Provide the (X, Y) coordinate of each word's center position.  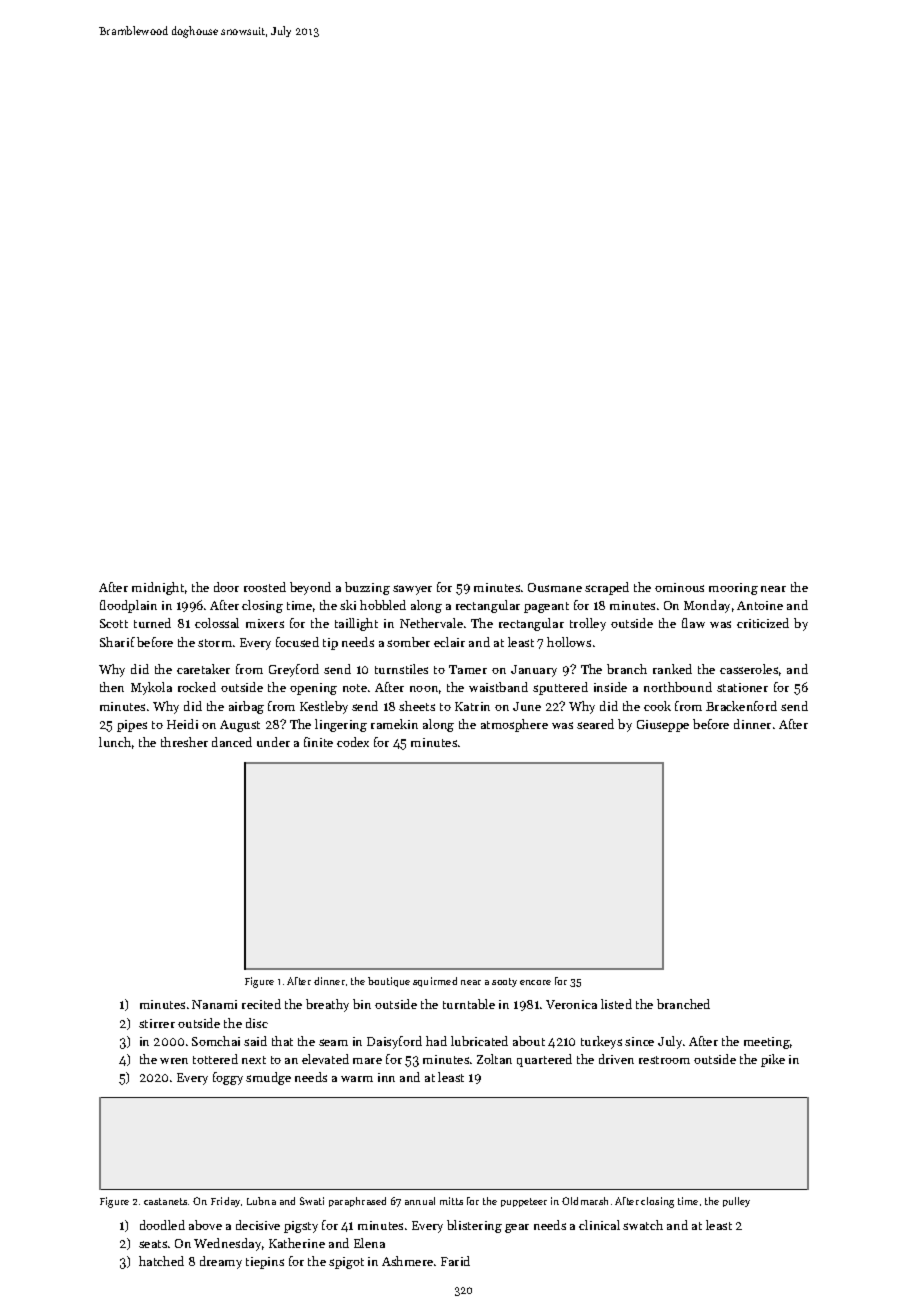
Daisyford (394, 1042)
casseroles (749, 669)
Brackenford (741, 706)
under (273, 742)
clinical (599, 1225)
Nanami (214, 1004)
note (355, 688)
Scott (114, 623)
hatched (161, 1261)
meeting (767, 1043)
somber (408, 642)
